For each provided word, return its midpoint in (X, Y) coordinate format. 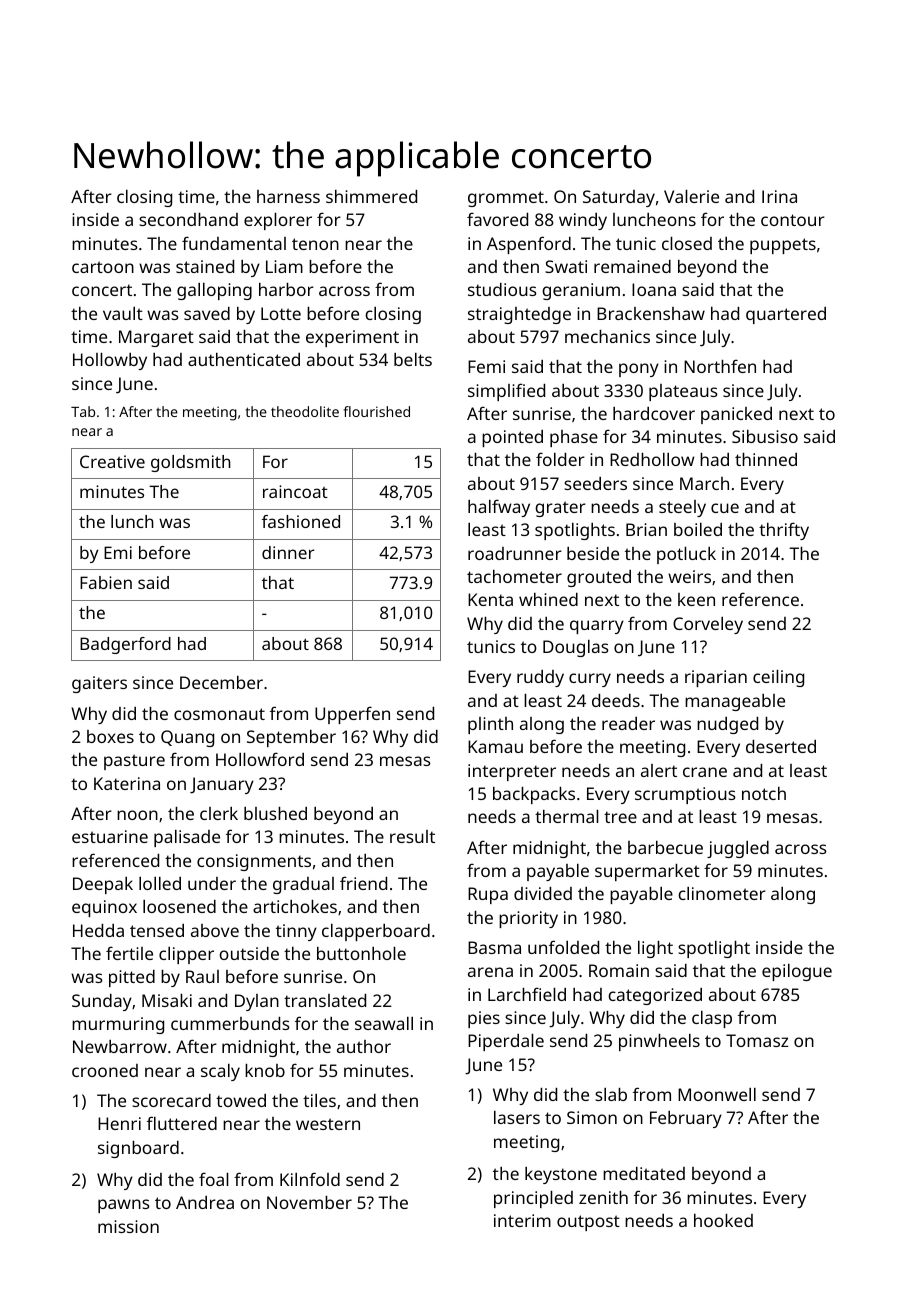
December (221, 682)
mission (128, 1226)
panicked (736, 415)
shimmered (371, 196)
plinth (490, 725)
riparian (716, 678)
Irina (779, 196)
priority (528, 919)
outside (249, 953)
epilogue (797, 972)
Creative (112, 461)
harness (288, 196)
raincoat (295, 491)
